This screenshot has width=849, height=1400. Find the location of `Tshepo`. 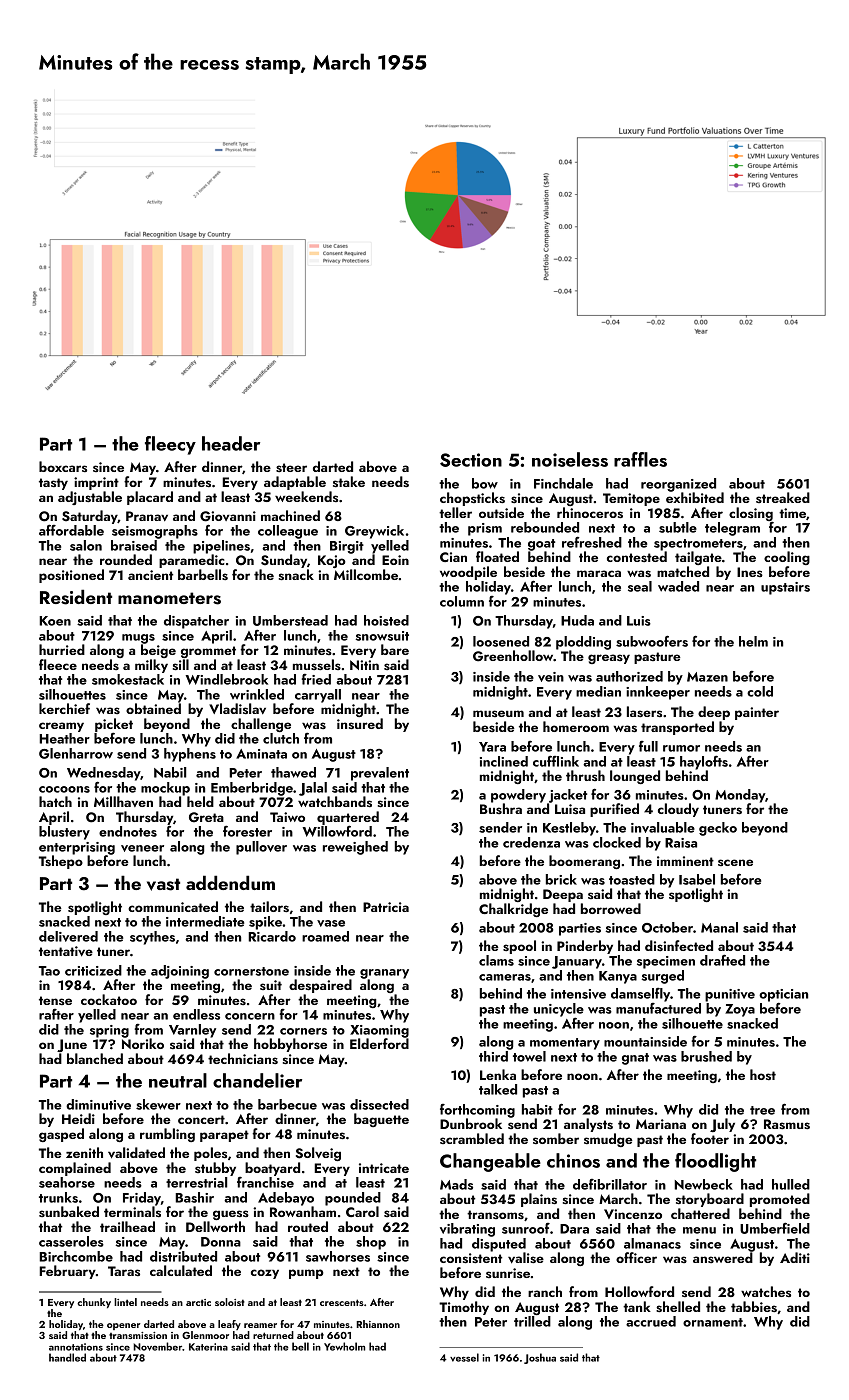

Tshepo is located at coordinates (61, 862).
